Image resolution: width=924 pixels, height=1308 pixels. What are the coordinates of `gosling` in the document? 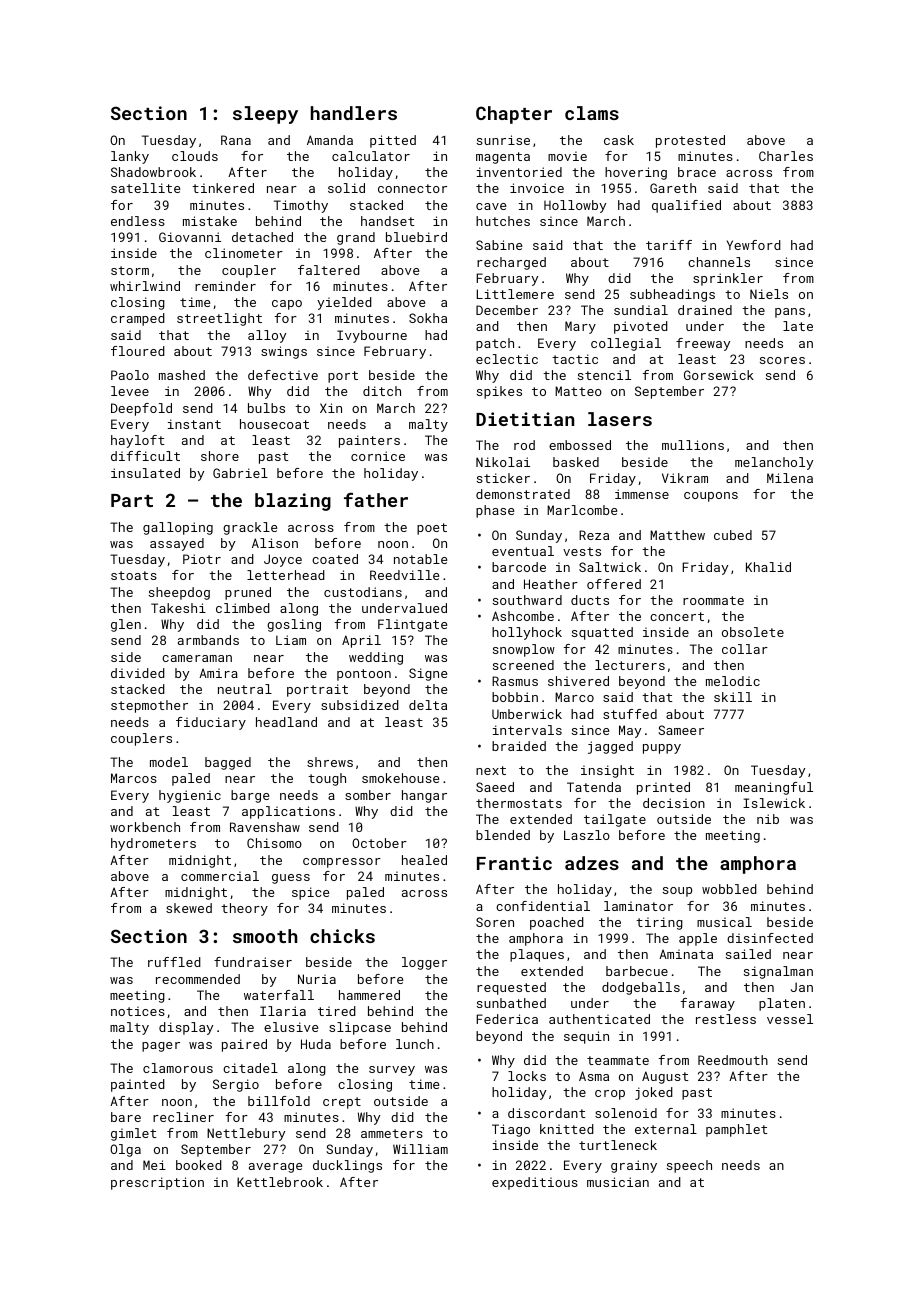 It's located at (294, 625).
